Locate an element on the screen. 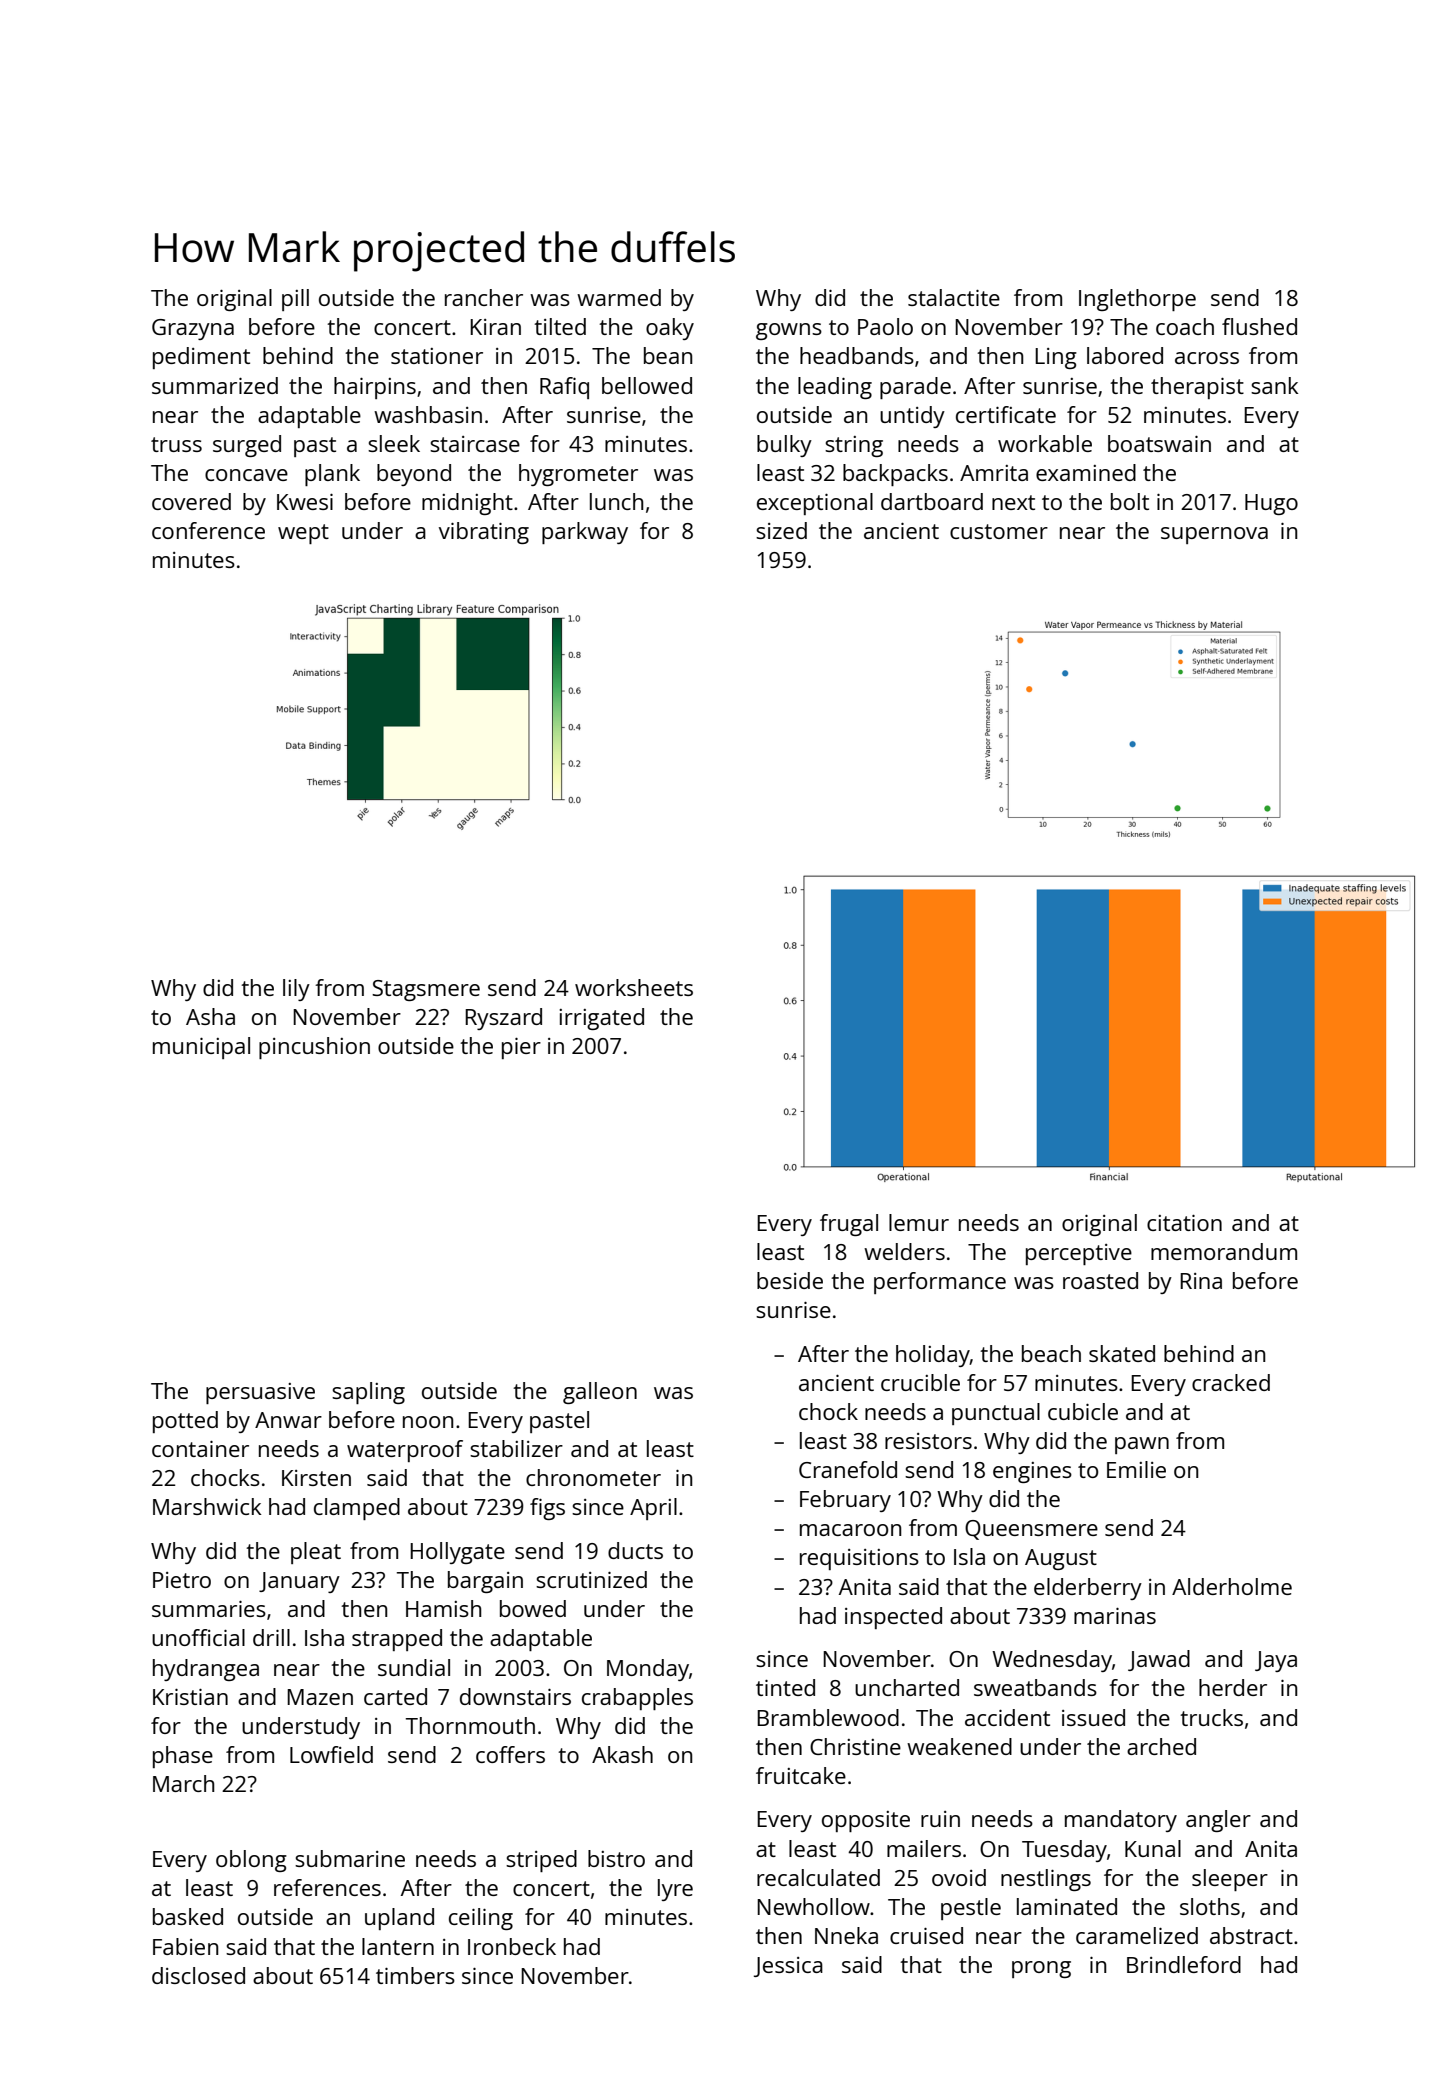  lily is located at coordinates (296, 990).
